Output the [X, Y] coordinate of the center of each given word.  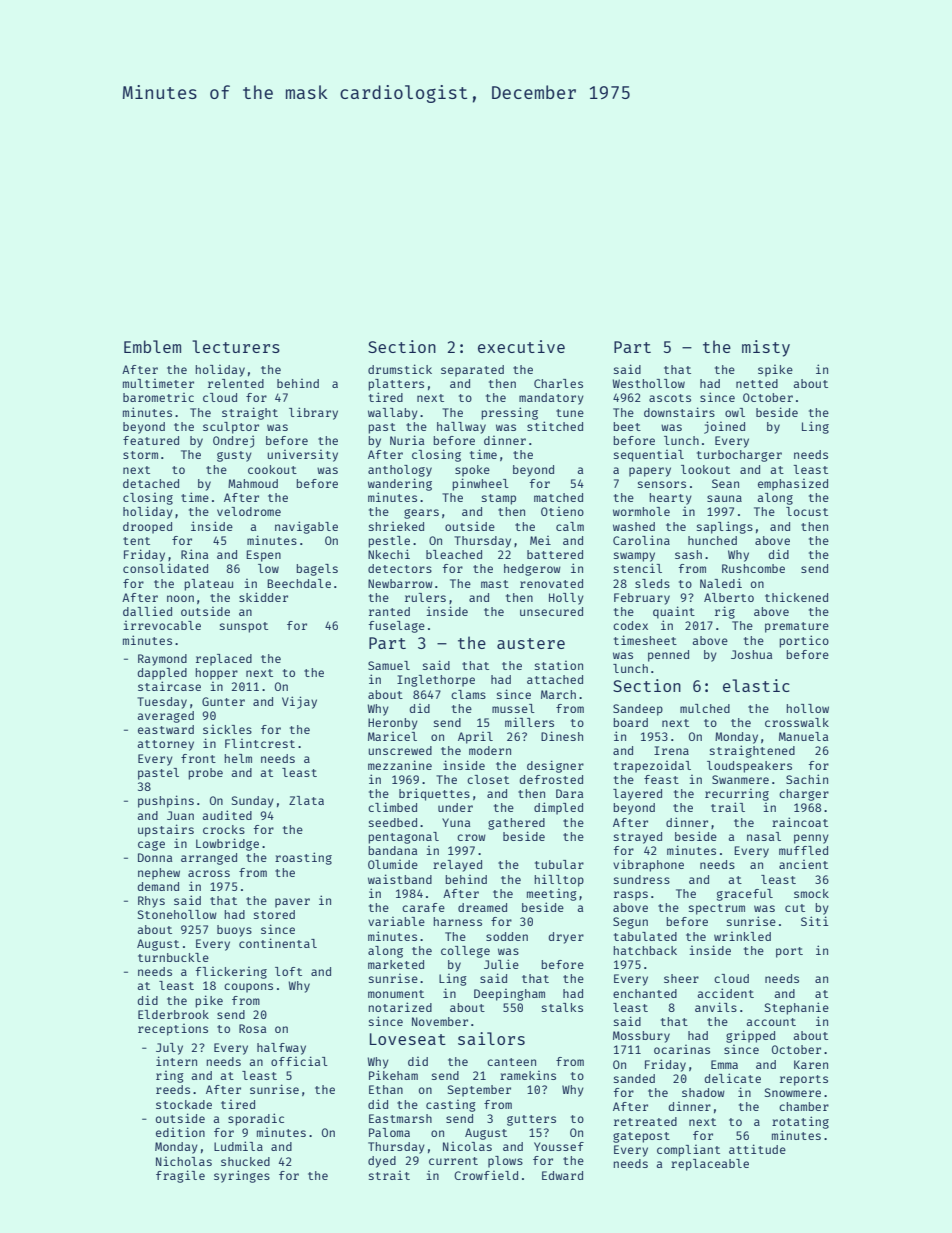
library [313, 413]
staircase [169, 686]
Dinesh [562, 736]
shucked [245, 1161]
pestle [389, 542]
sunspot [244, 627]
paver [292, 903]
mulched [705, 708]
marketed [396, 964]
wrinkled [742, 936]
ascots [670, 398]
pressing [510, 413]
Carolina [641, 540]
